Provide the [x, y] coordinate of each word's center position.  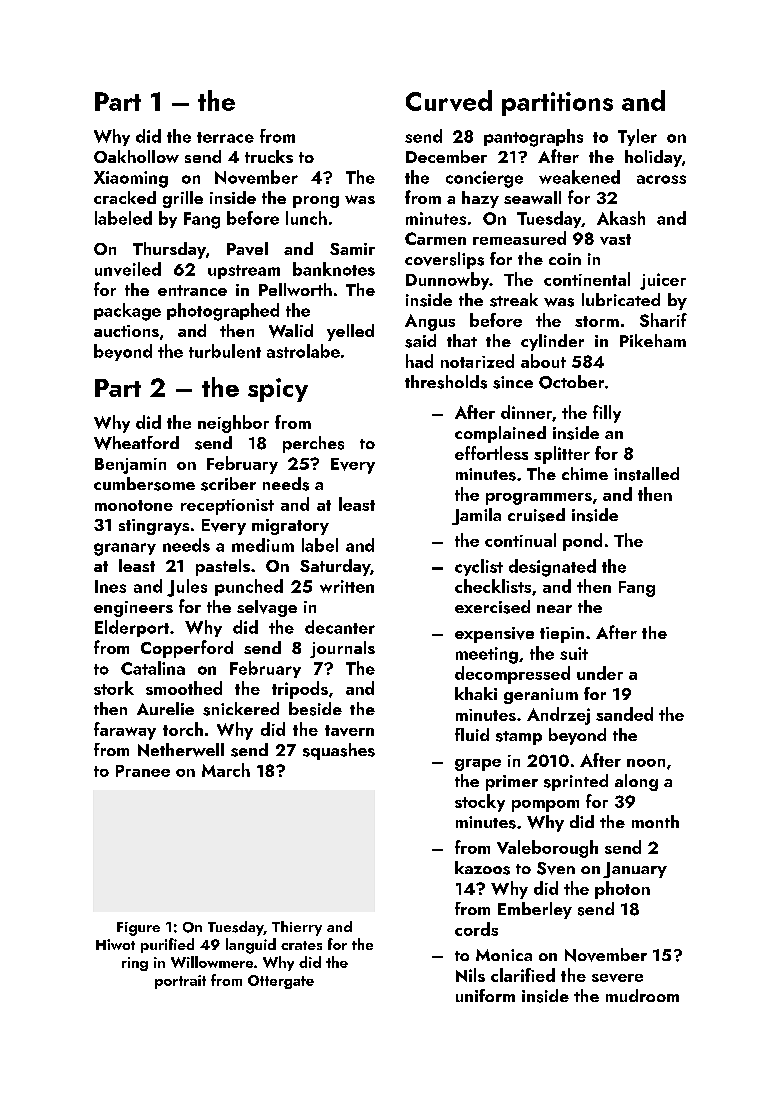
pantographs [533, 138]
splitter [562, 455]
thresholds [446, 382]
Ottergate [281, 982]
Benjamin [130, 466]
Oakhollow [136, 156]
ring [135, 964]
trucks [269, 156]
